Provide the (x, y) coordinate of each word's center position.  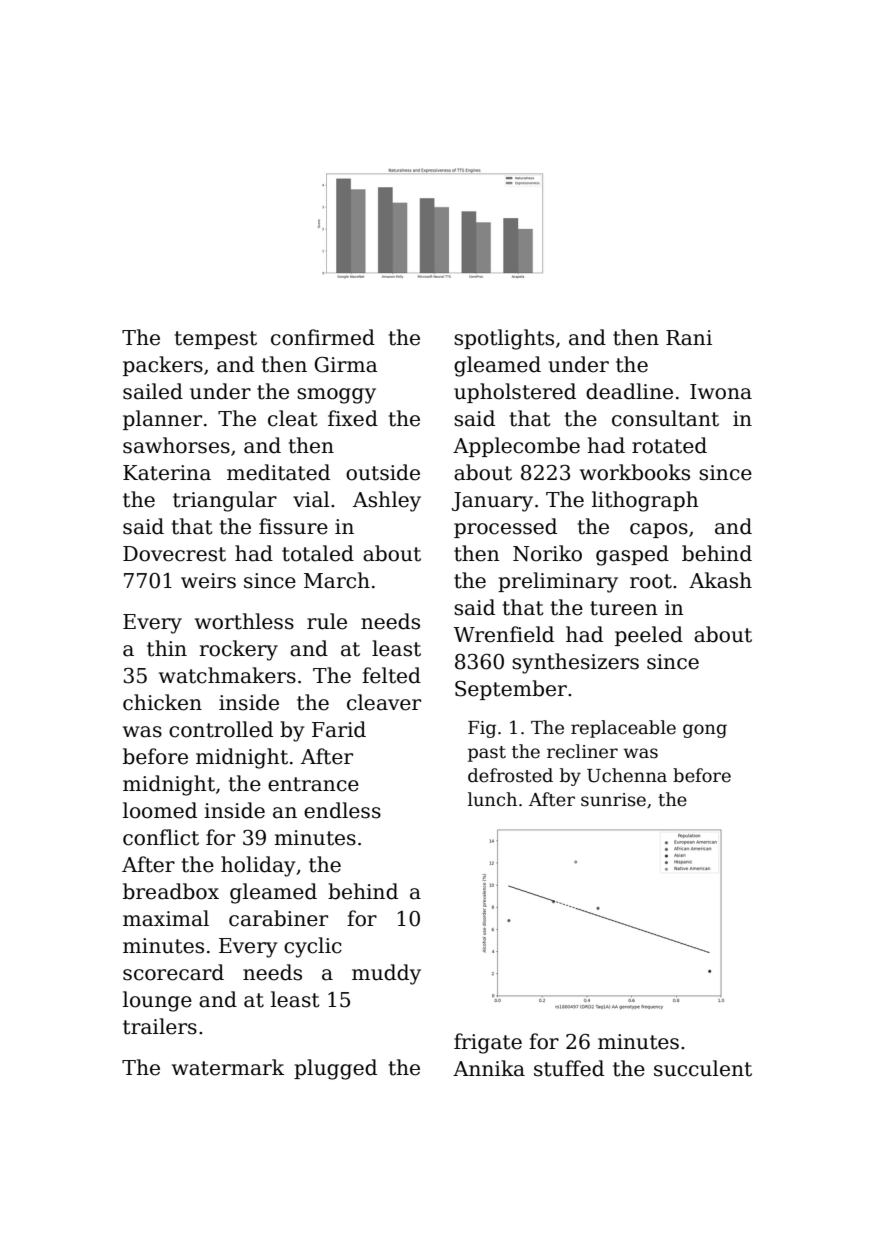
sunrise (613, 800)
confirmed (323, 337)
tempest (216, 340)
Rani (689, 338)
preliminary (558, 582)
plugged (335, 1069)
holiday (258, 866)
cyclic (313, 947)
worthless (244, 621)
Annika (489, 1068)
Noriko (547, 553)
